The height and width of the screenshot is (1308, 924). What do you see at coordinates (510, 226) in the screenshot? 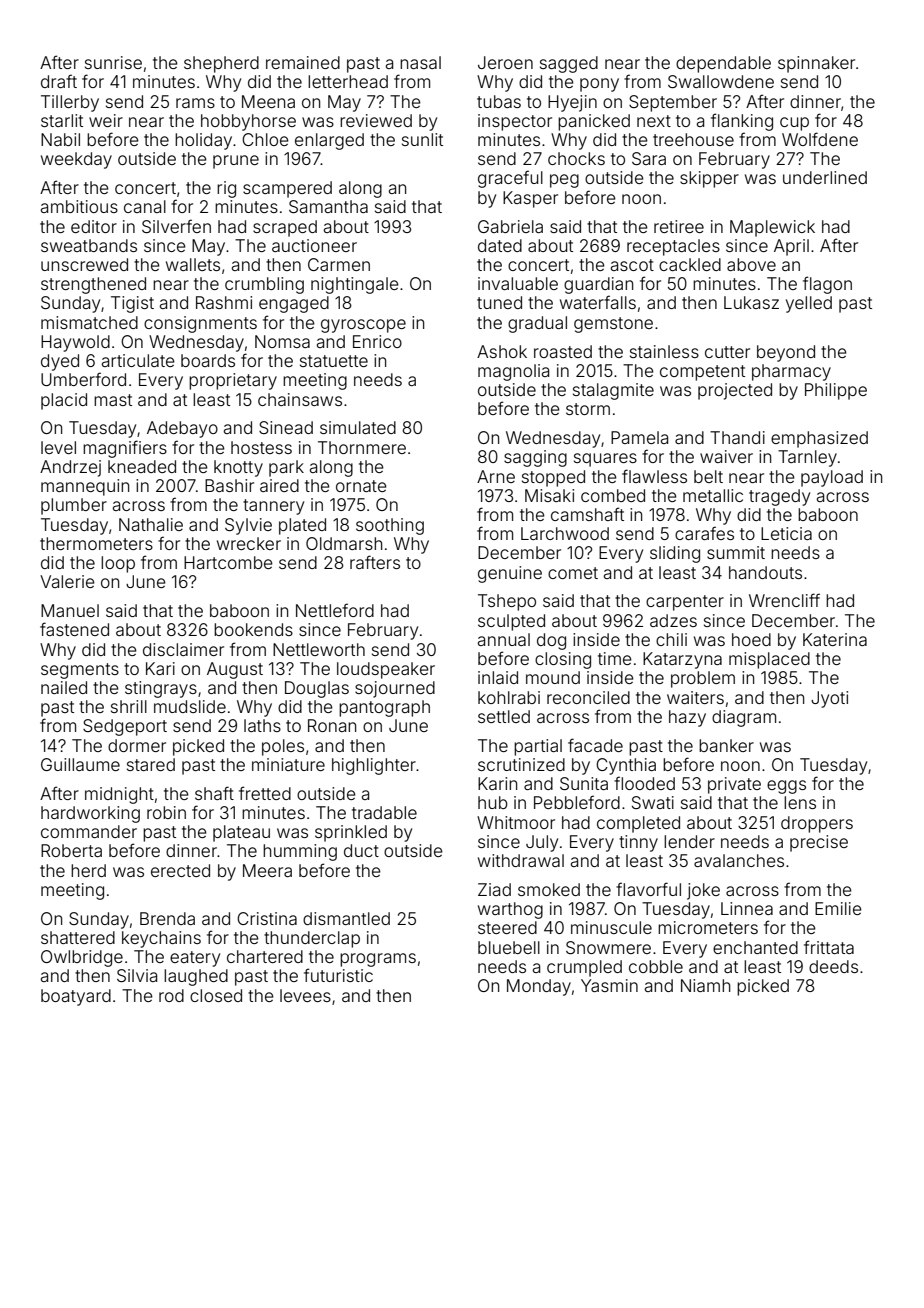
I see `Gabriela` at bounding box center [510, 226].
